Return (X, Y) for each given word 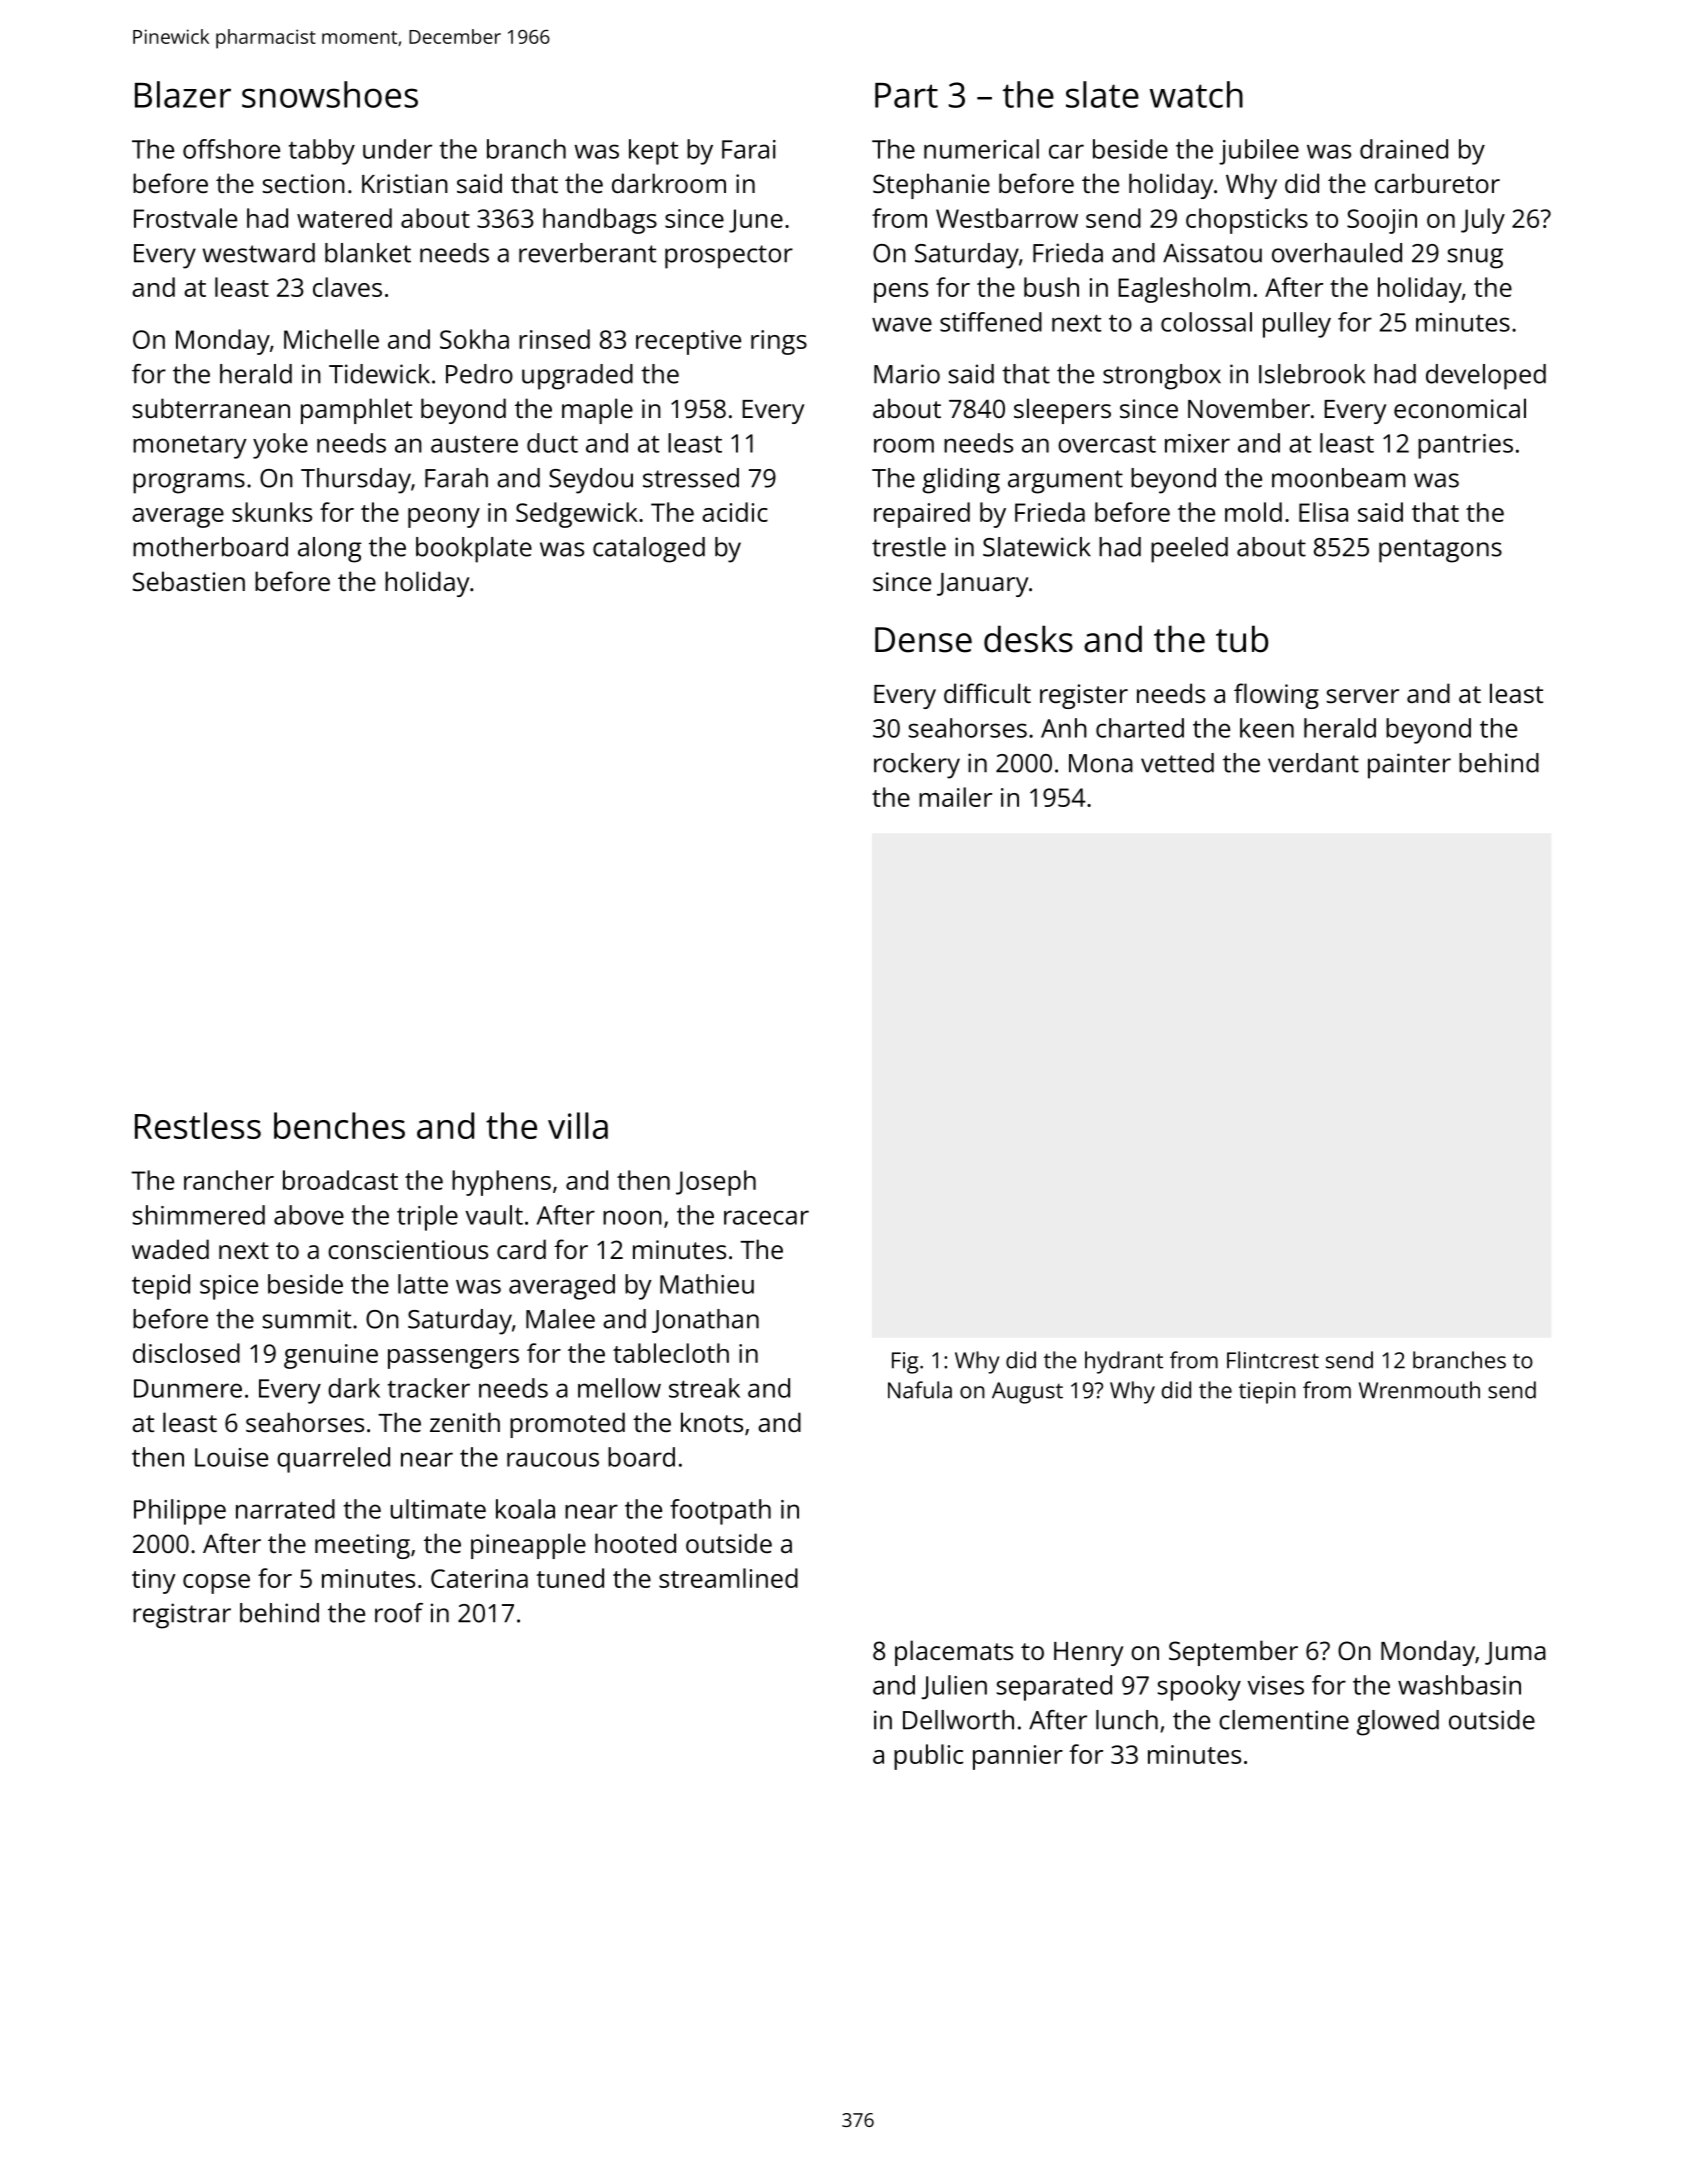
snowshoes (330, 94)
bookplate (474, 550)
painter (1409, 766)
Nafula (920, 1390)
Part (906, 95)
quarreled (333, 1460)
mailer (955, 797)
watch (1196, 94)
